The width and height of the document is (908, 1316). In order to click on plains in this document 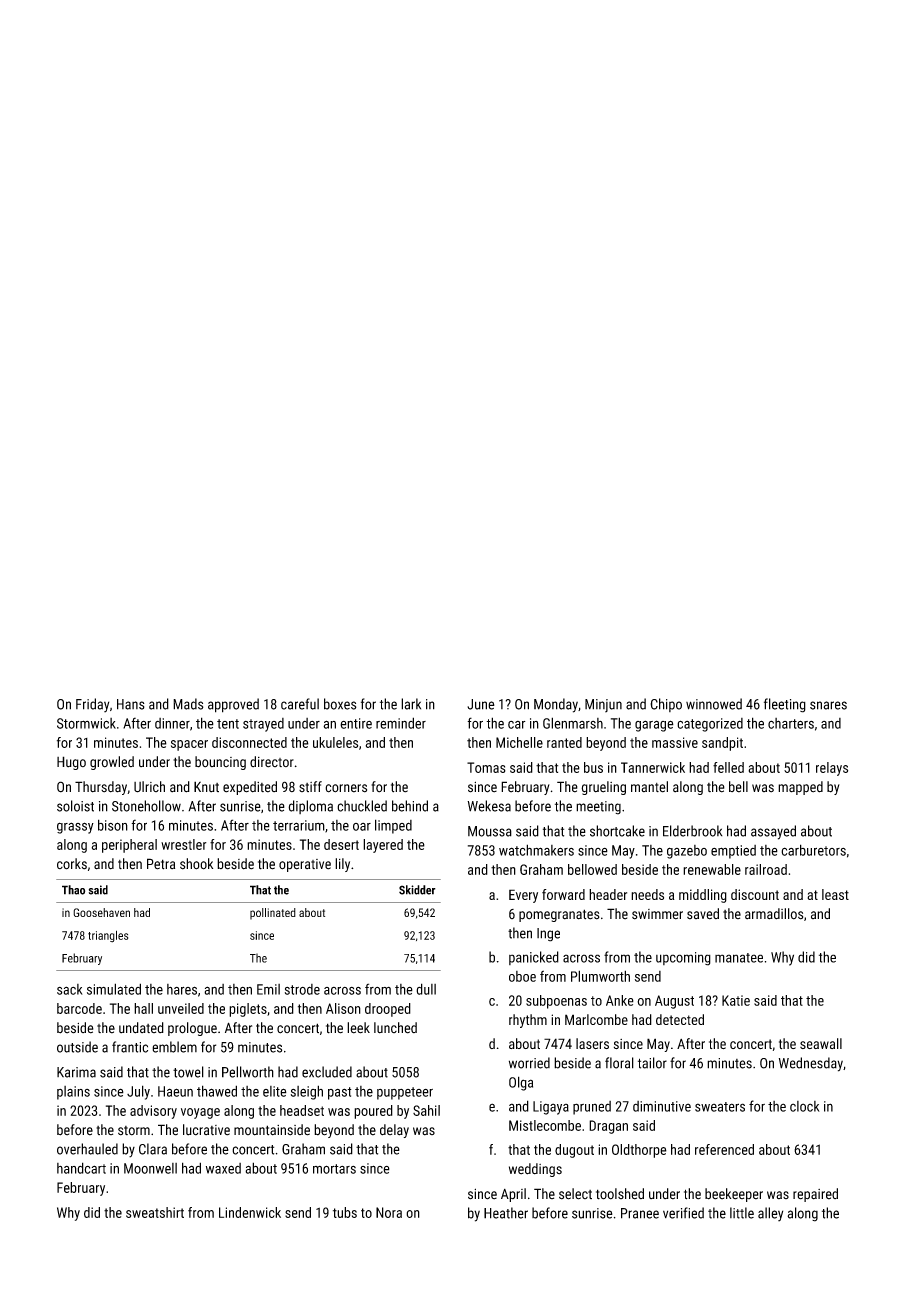, I will do `click(73, 1093)`.
